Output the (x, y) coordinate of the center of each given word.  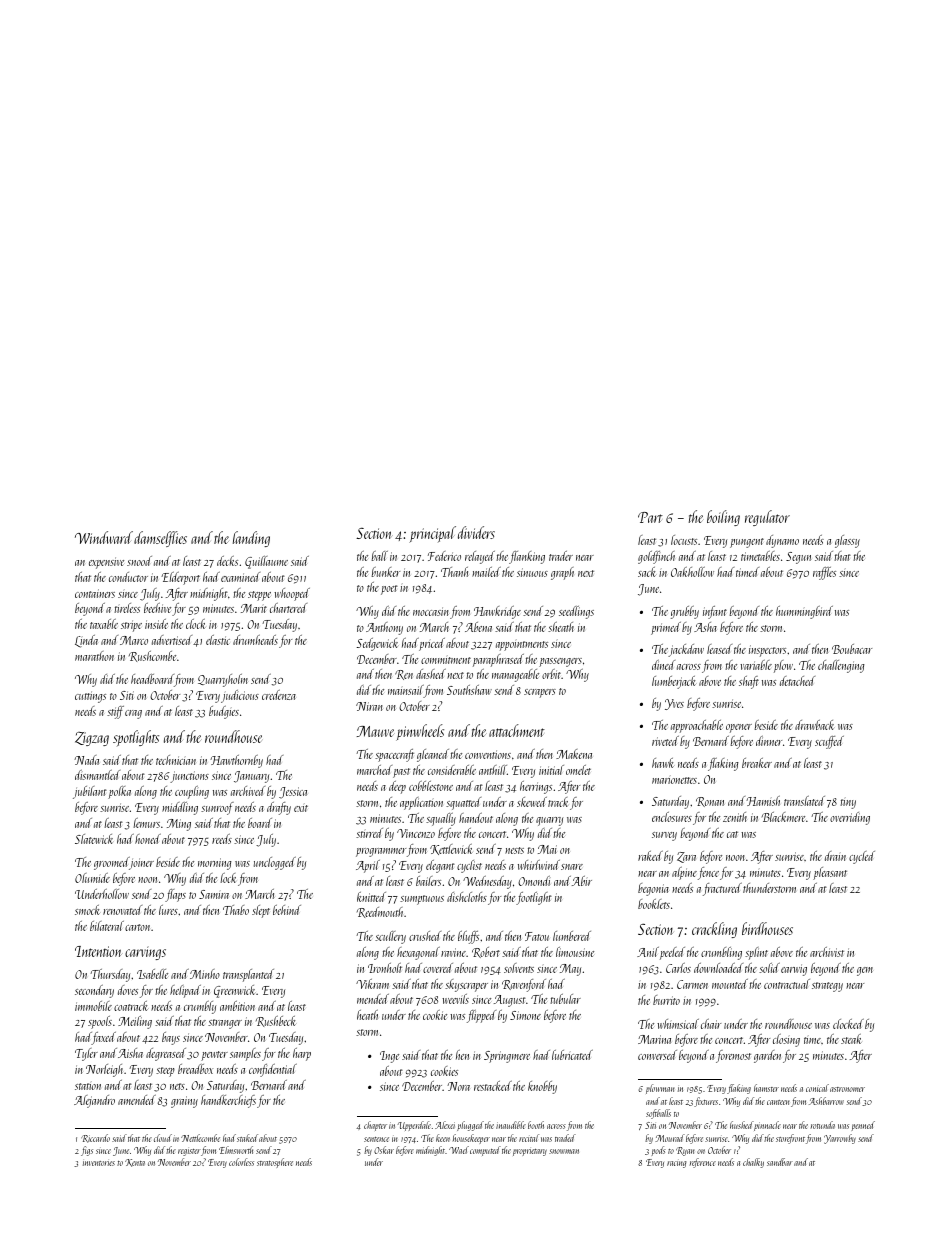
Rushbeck (276, 1021)
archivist (827, 952)
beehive (157, 608)
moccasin (431, 611)
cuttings (90, 697)
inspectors (767, 651)
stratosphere (275, 1163)
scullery (390, 937)
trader (561, 556)
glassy (847, 541)
